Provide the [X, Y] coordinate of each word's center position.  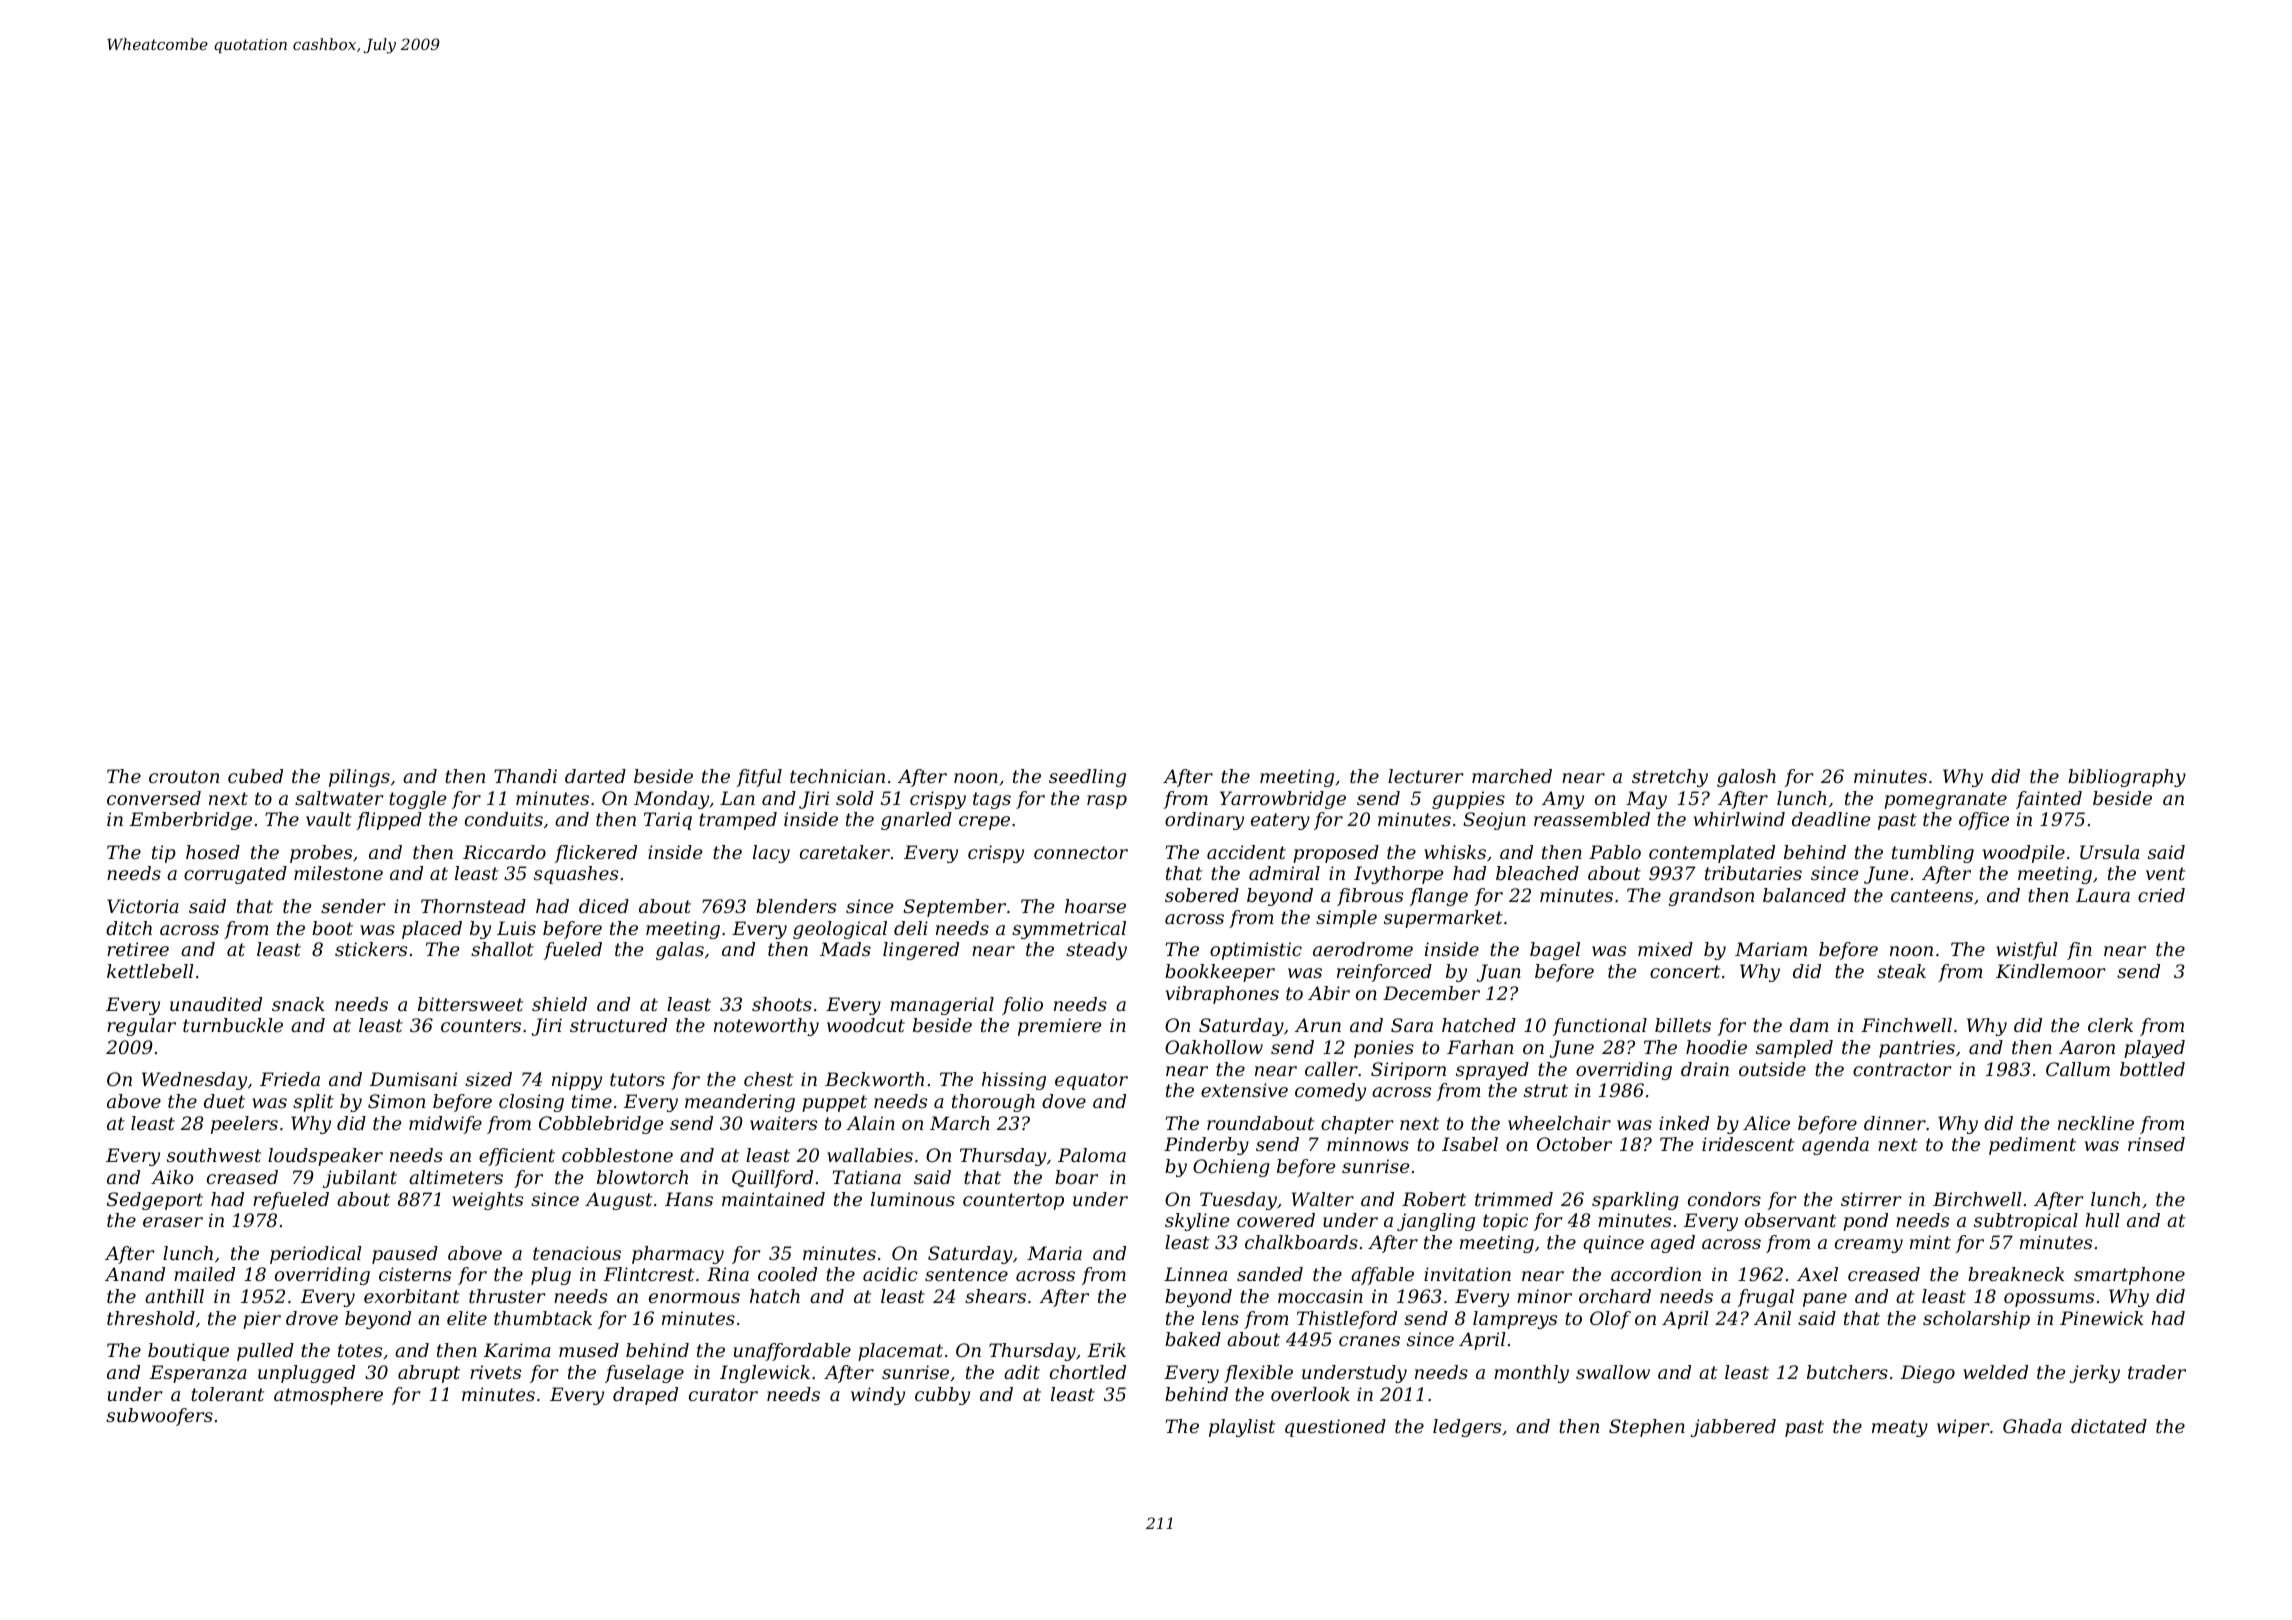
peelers [244, 1125]
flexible [1258, 1374]
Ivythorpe [1398, 875]
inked [1684, 1123]
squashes [576, 875]
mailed [204, 1274]
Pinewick [2101, 1318]
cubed [255, 776]
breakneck [2016, 1274]
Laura [2103, 895]
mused [589, 1350]
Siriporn [1408, 1071]
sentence [966, 1274]
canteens [1932, 895]
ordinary [1204, 821]
